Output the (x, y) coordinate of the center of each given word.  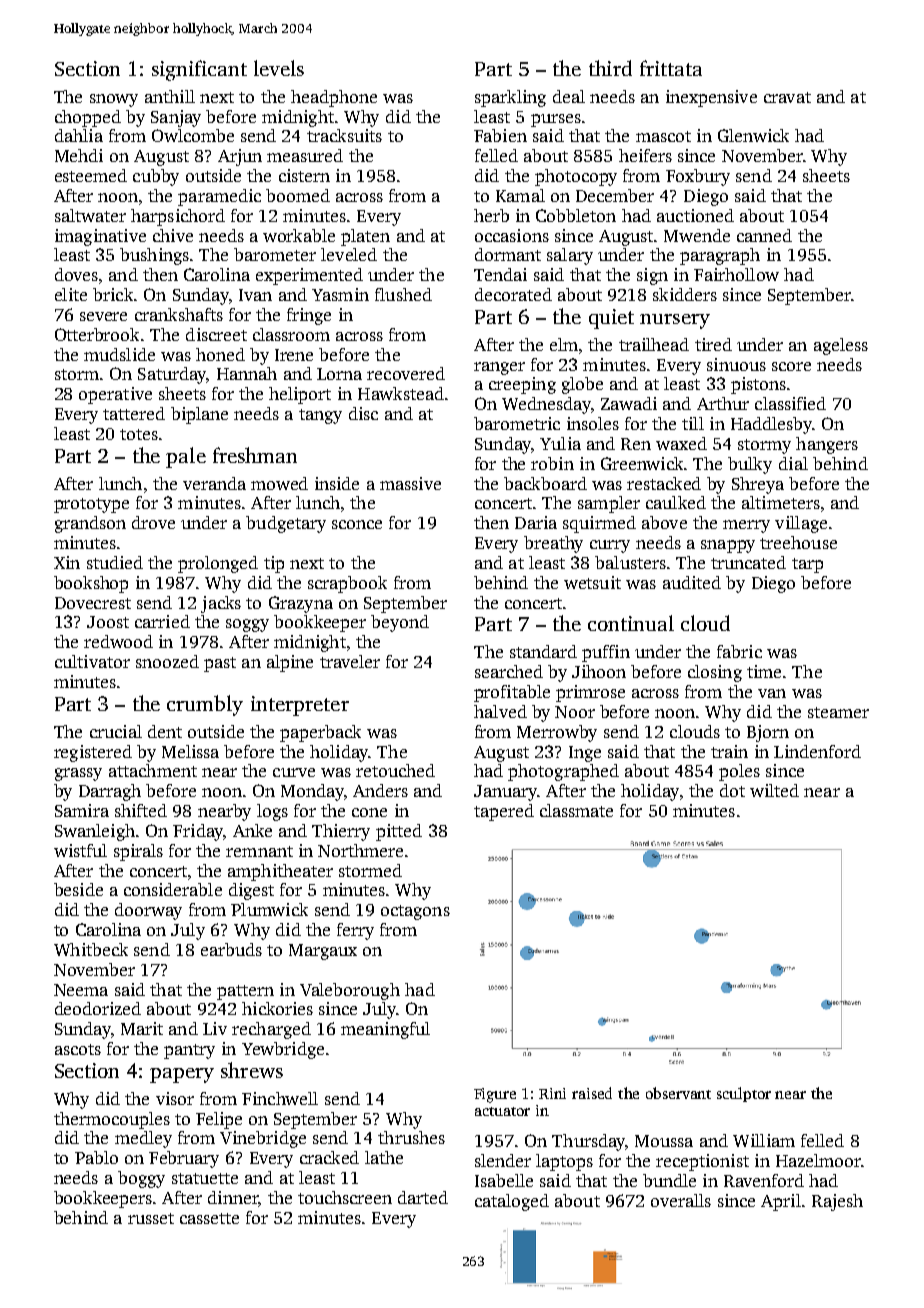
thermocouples (112, 1120)
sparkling (510, 98)
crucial (116, 731)
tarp (807, 565)
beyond (400, 623)
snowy (114, 100)
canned (764, 235)
